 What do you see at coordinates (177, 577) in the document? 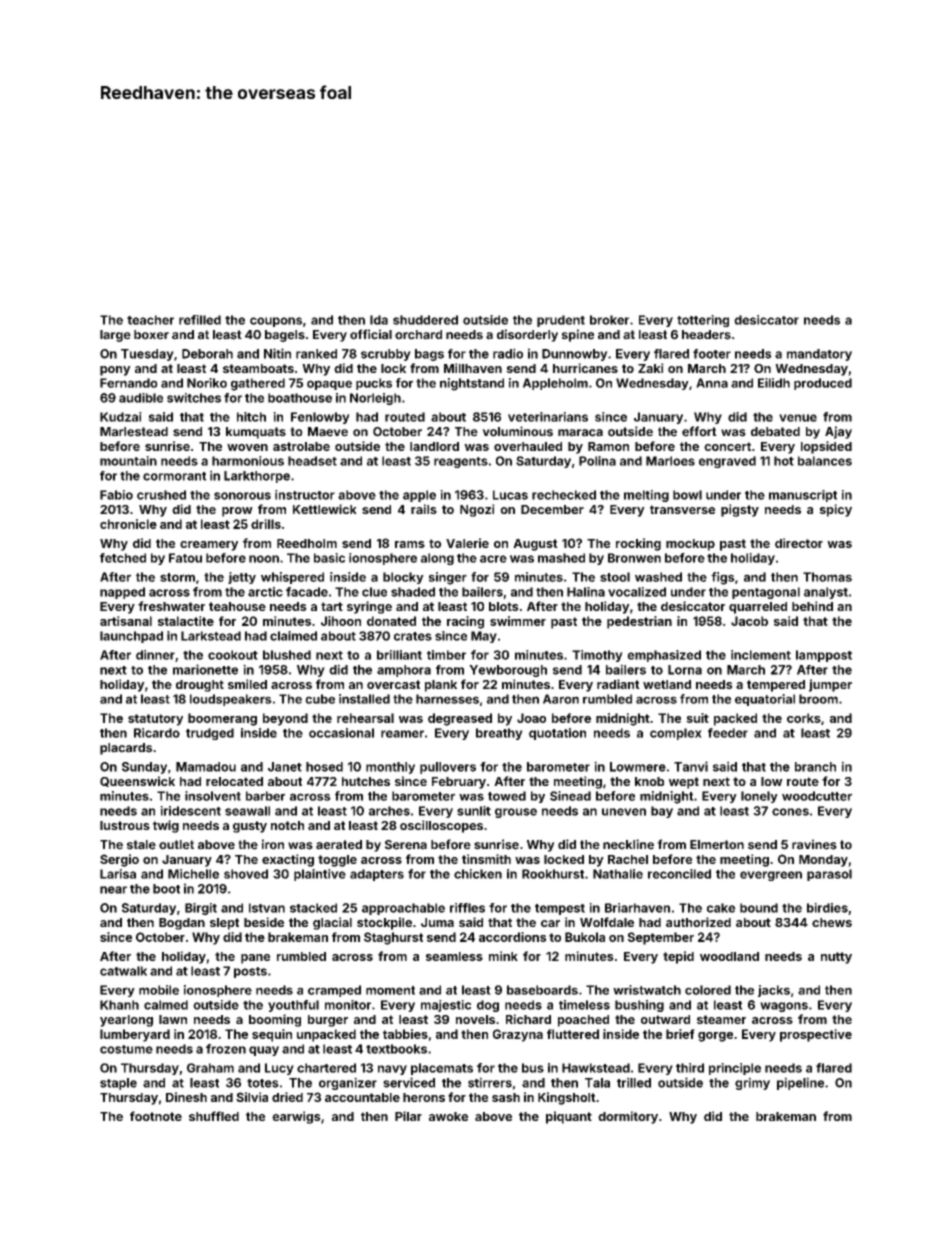
I see `storm` at bounding box center [177, 577].
